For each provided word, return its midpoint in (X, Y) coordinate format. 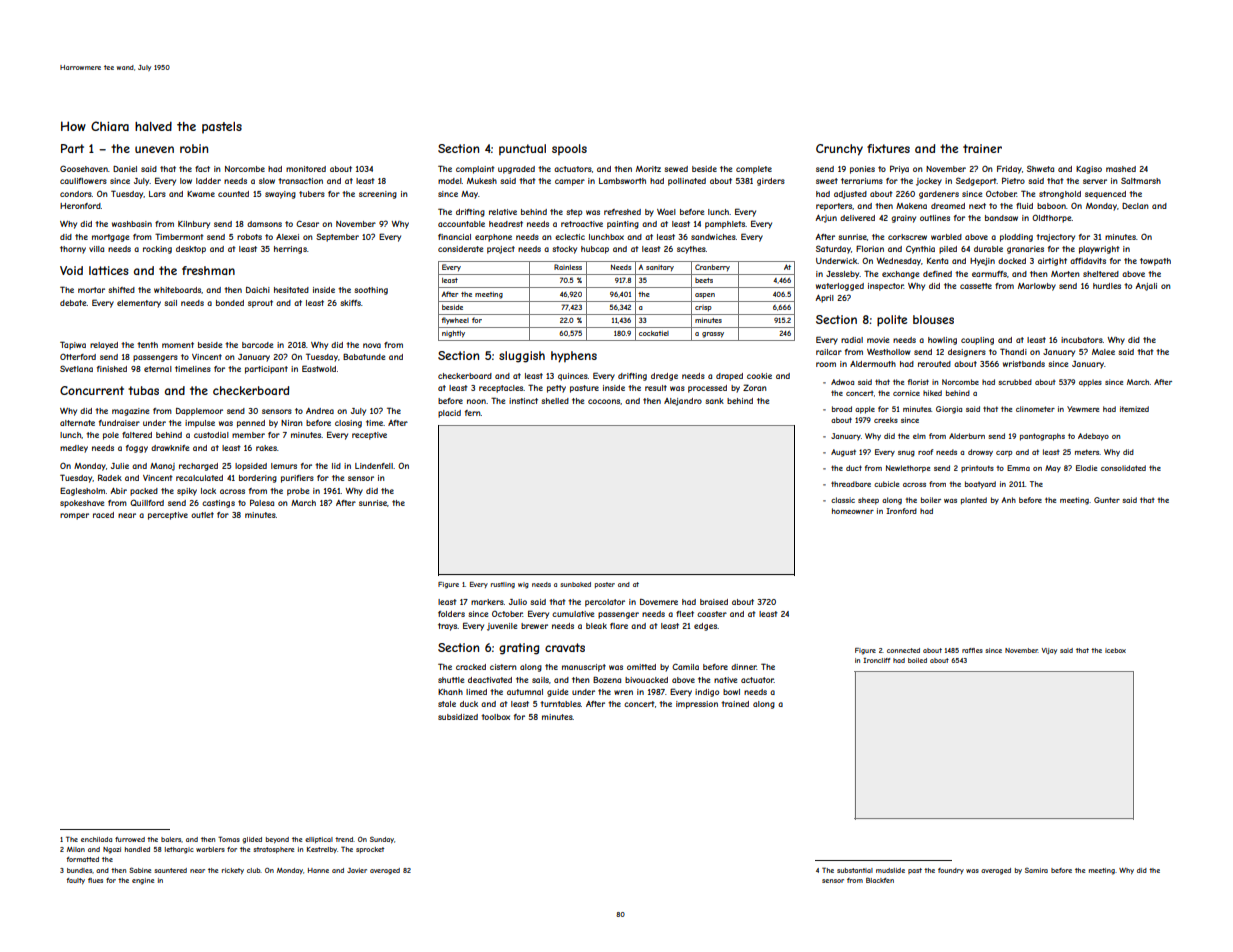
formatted (83, 859)
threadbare (851, 484)
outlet (202, 515)
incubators (1082, 340)
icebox (1115, 650)
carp (1004, 453)
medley (74, 449)
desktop (191, 250)
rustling (503, 585)
